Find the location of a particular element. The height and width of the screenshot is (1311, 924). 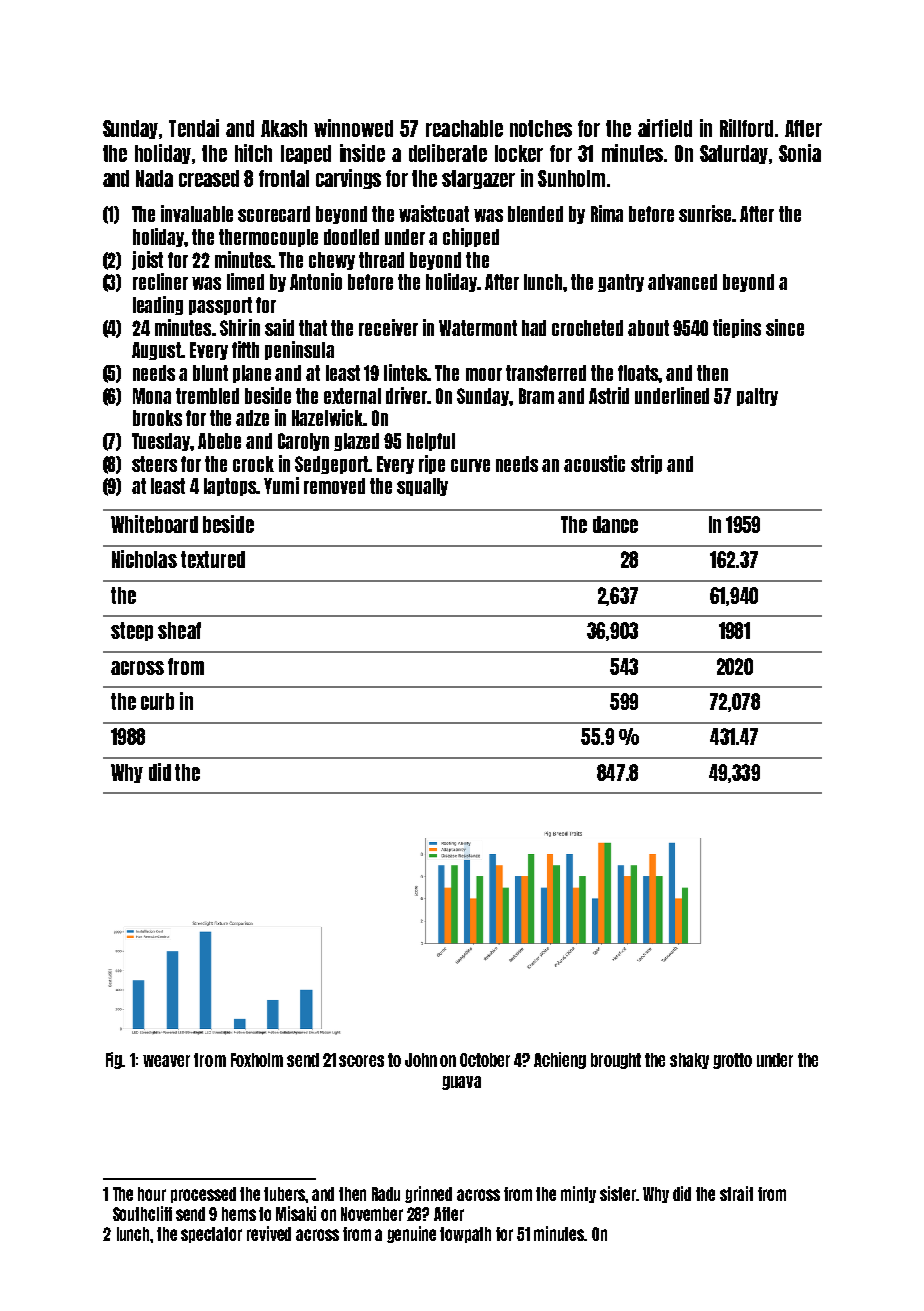

winnowed is located at coordinates (353, 128).
